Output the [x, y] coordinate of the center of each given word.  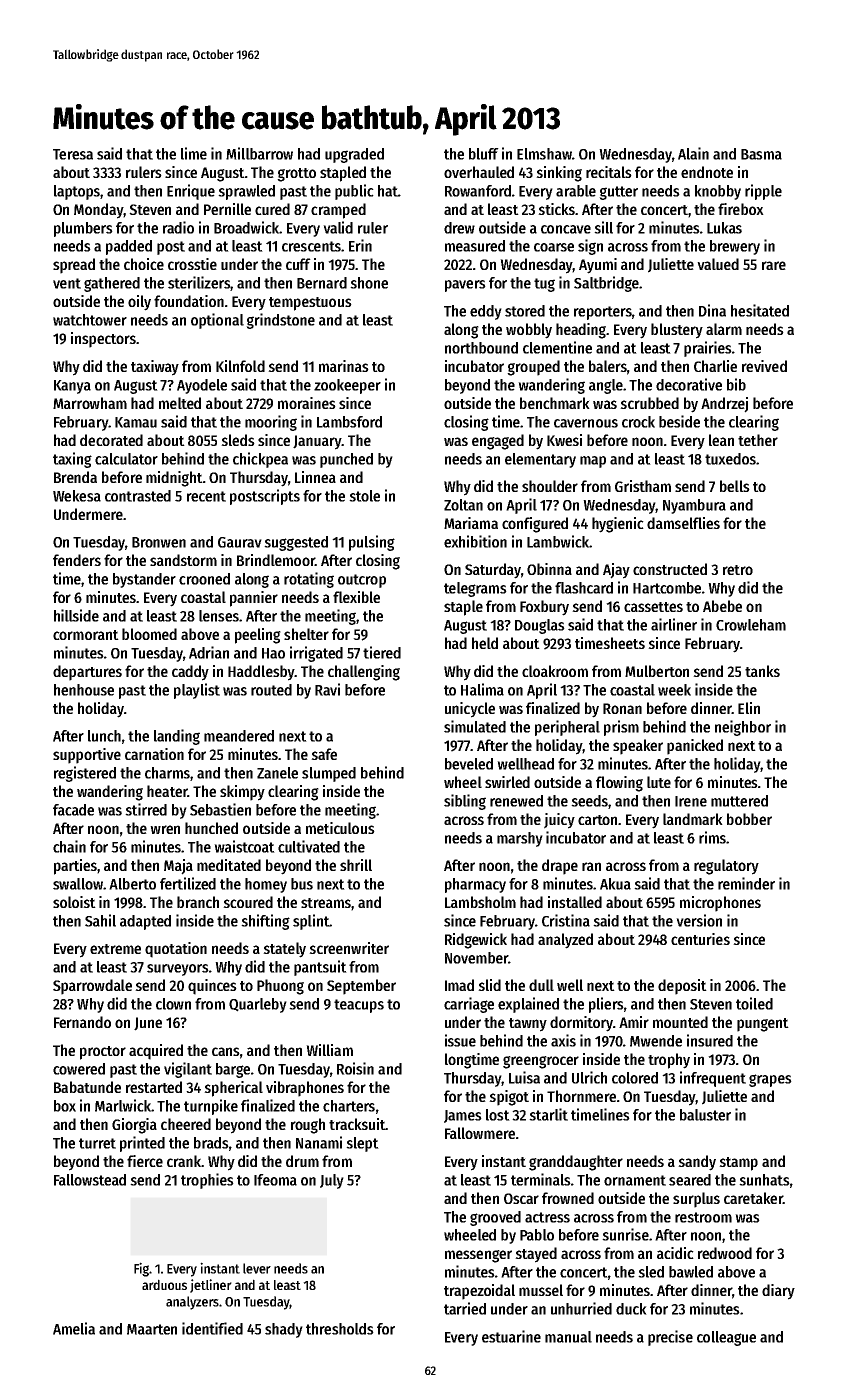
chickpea [260, 460]
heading [581, 331]
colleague [726, 1338]
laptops [77, 192]
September [361, 987]
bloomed [149, 634]
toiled [754, 1003]
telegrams [475, 589]
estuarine [511, 1336]
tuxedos [730, 459]
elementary [540, 460]
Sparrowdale [92, 987]
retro [738, 570]
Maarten [152, 1329]
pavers [465, 286]
